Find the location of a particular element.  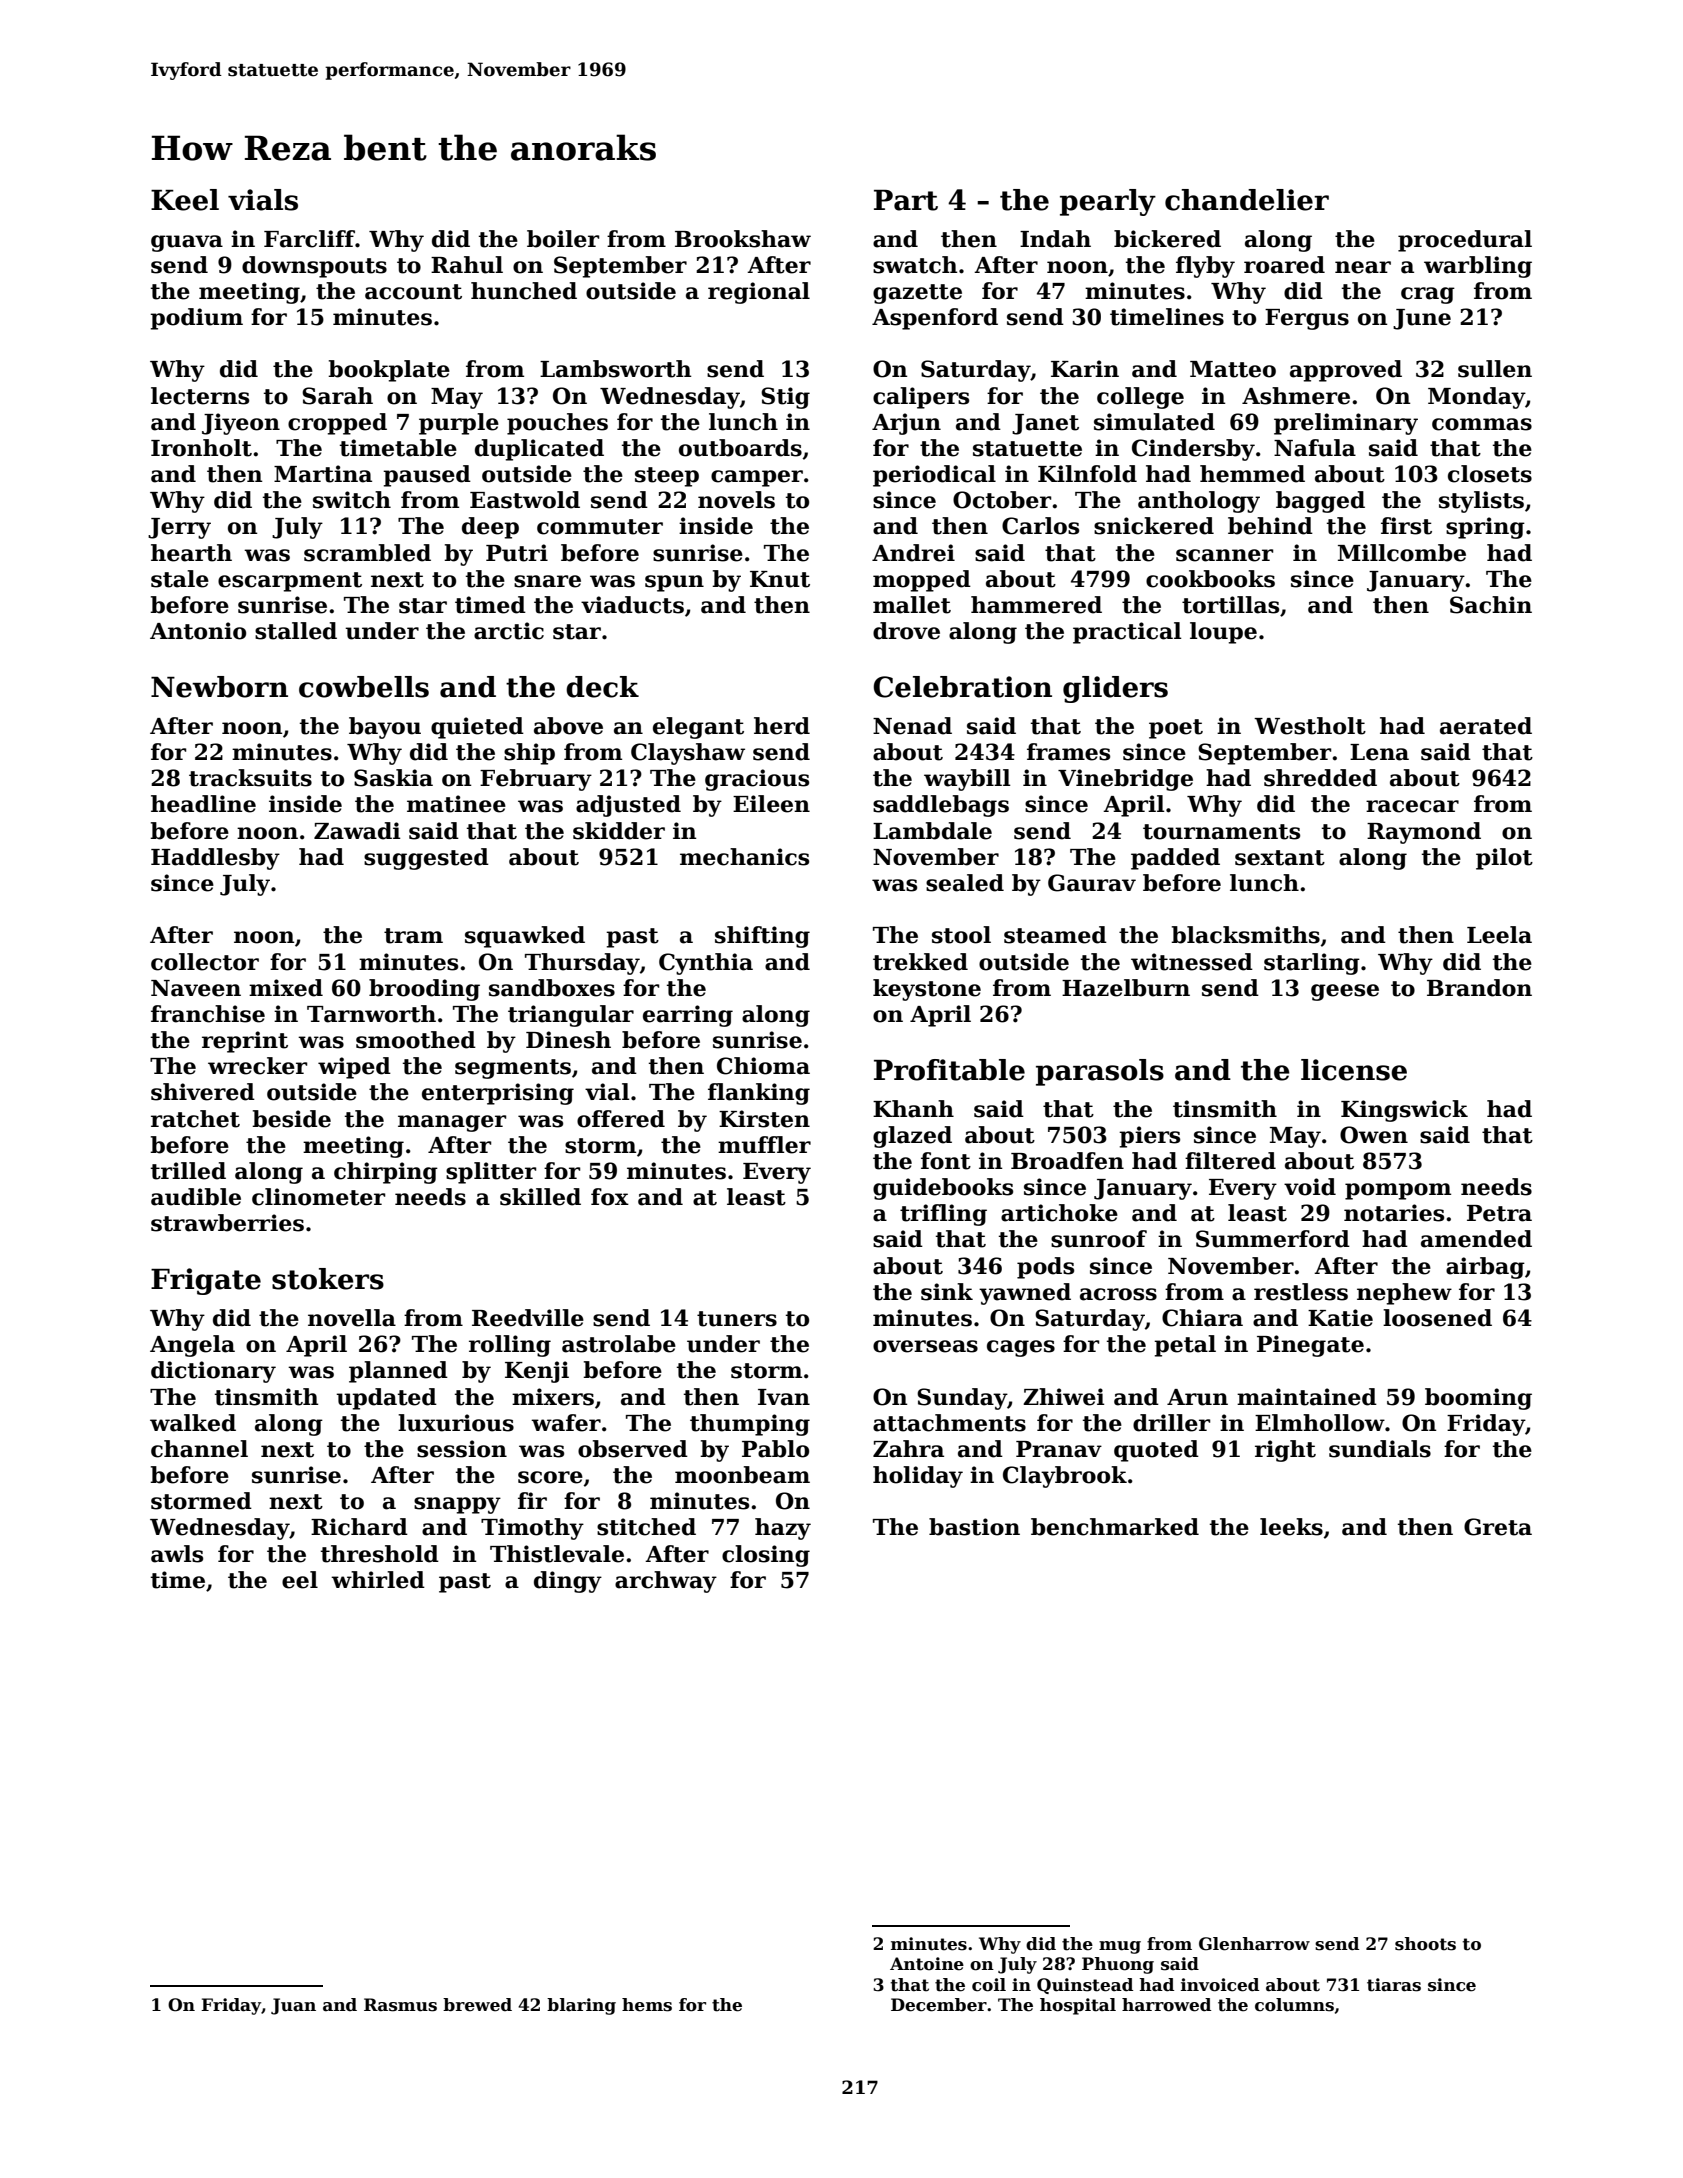

gazette is located at coordinates (917, 294).
